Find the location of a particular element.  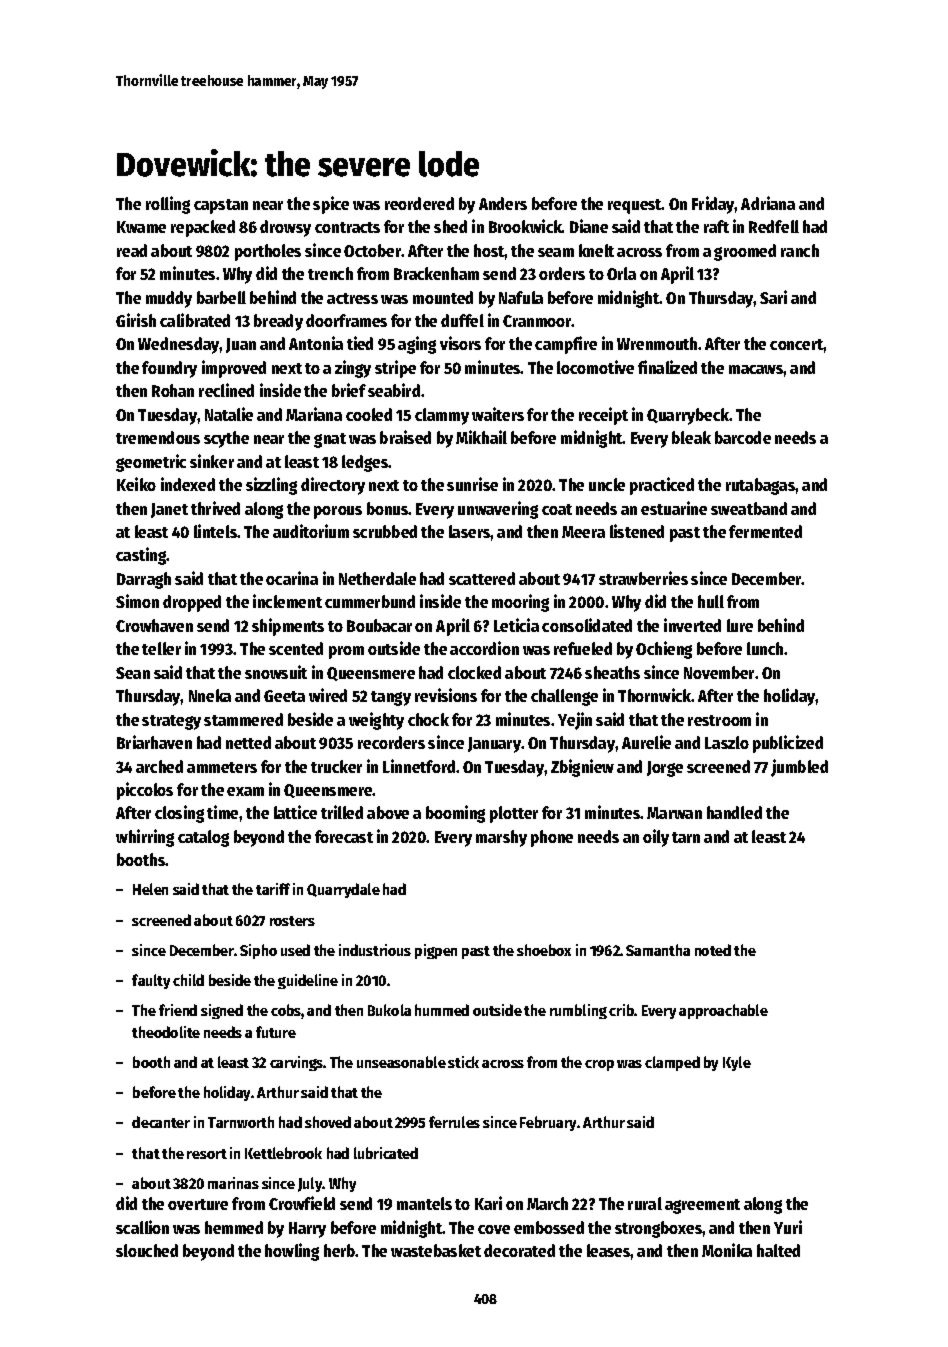

aging is located at coordinates (417, 345).
